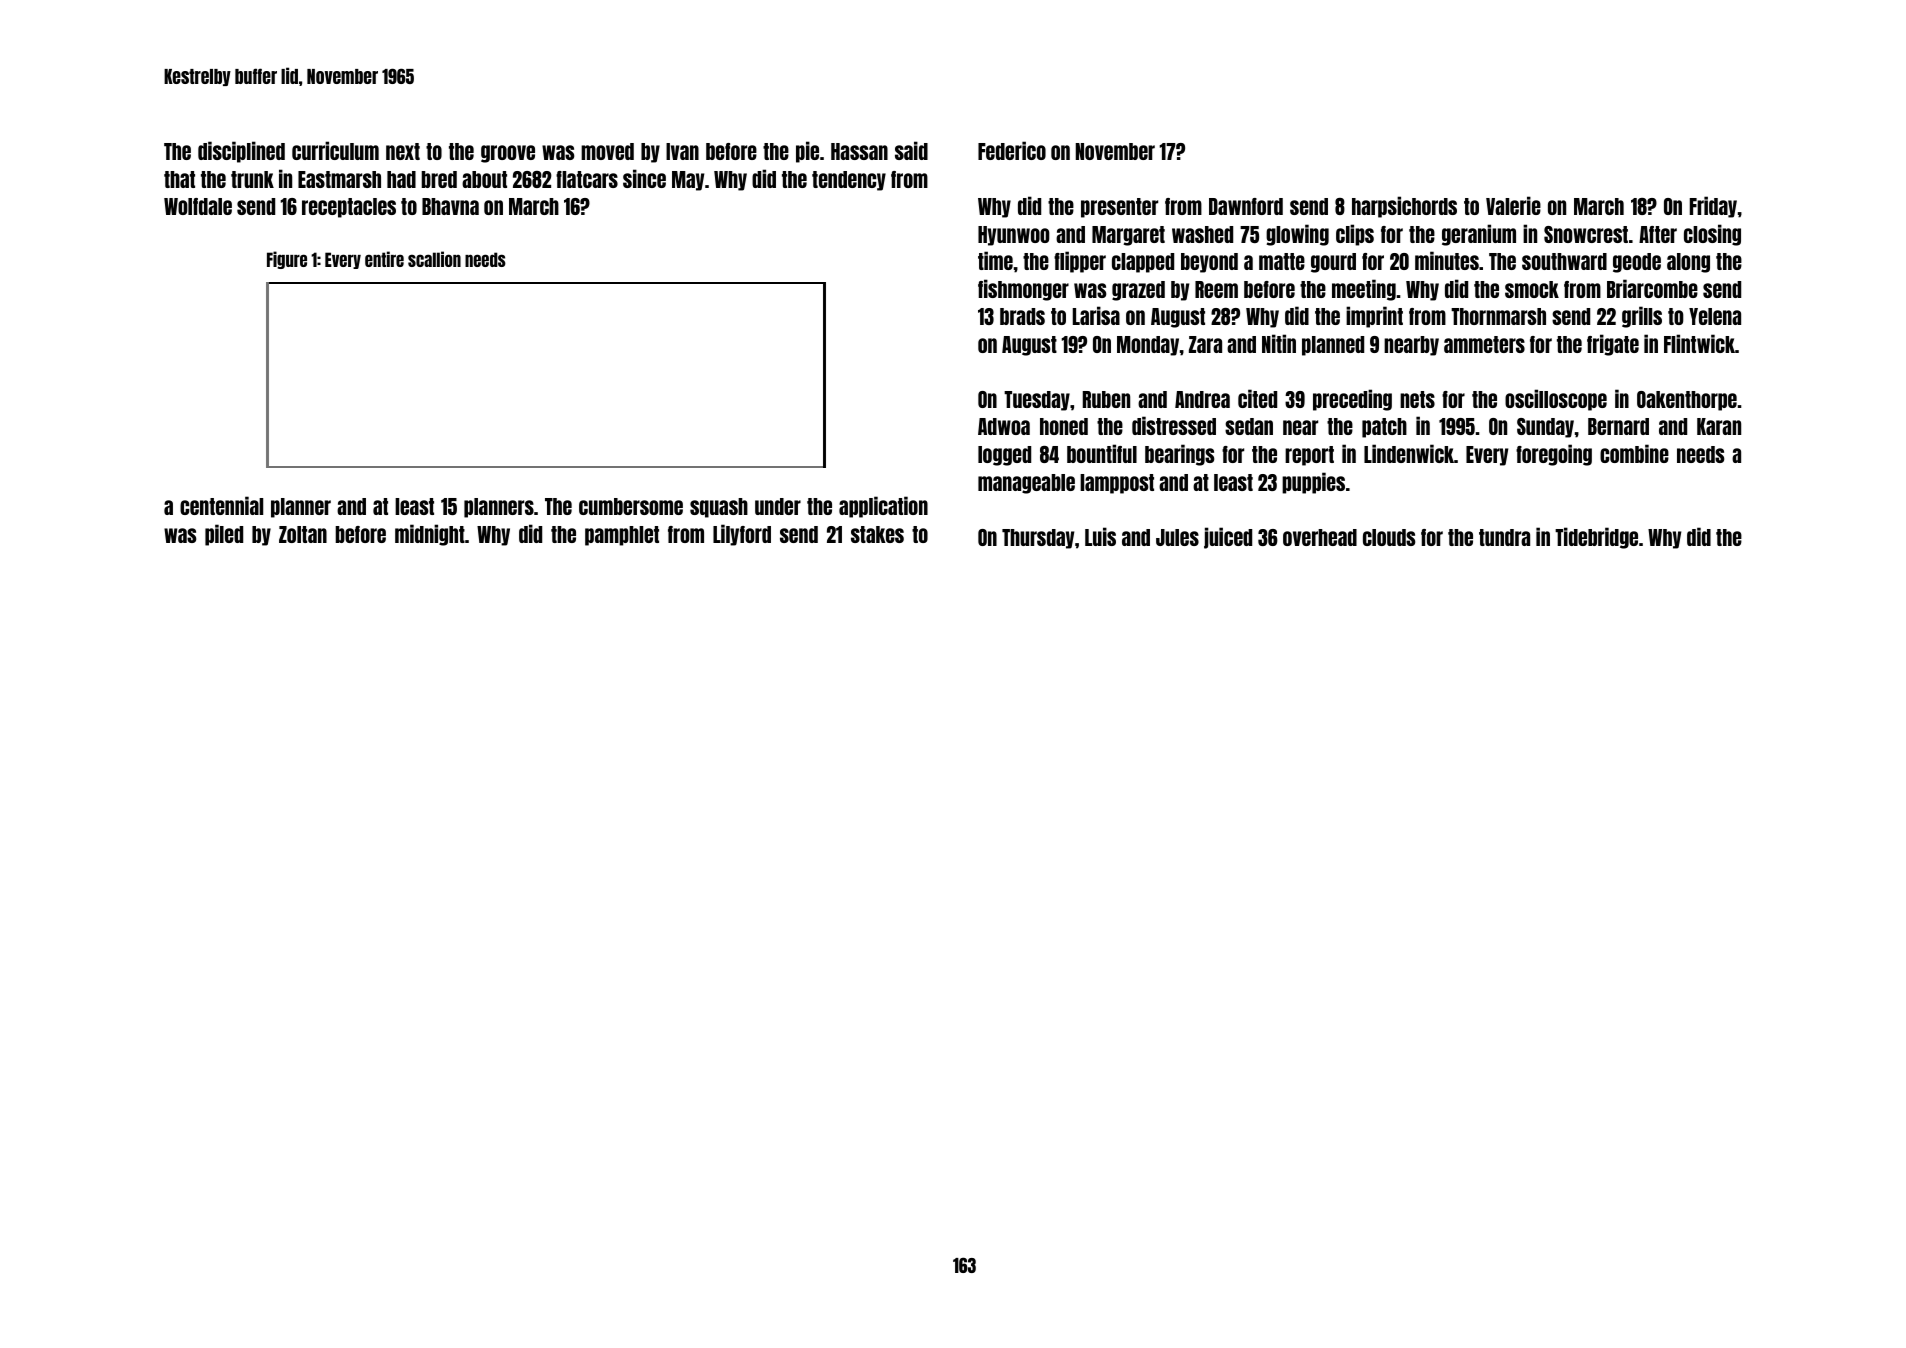  I want to click on moved, so click(607, 151).
